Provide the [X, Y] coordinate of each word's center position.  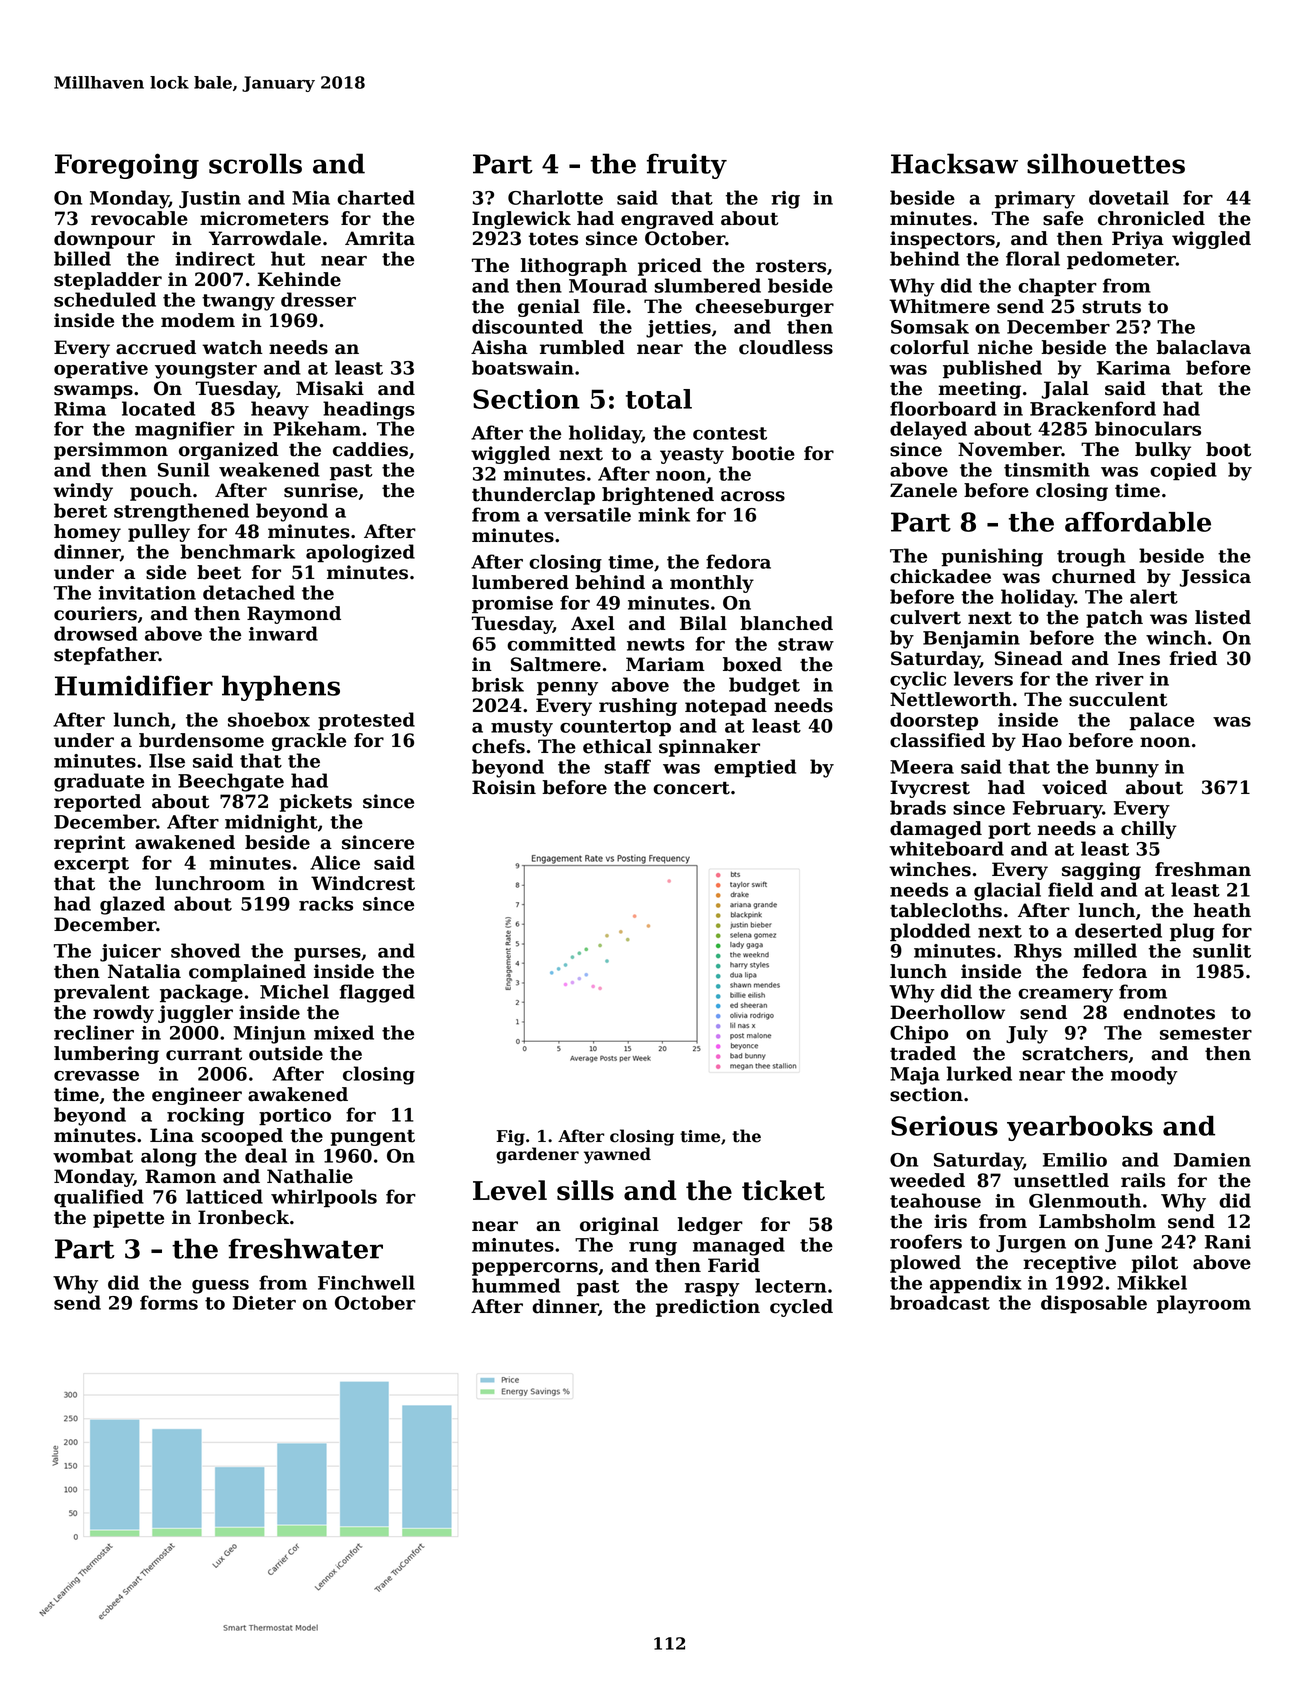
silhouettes [1106, 163]
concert [691, 788]
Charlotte [555, 197]
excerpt [91, 865]
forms [169, 1302]
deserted [1118, 930]
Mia [311, 198]
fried [1193, 658]
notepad [726, 707]
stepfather [106, 656]
